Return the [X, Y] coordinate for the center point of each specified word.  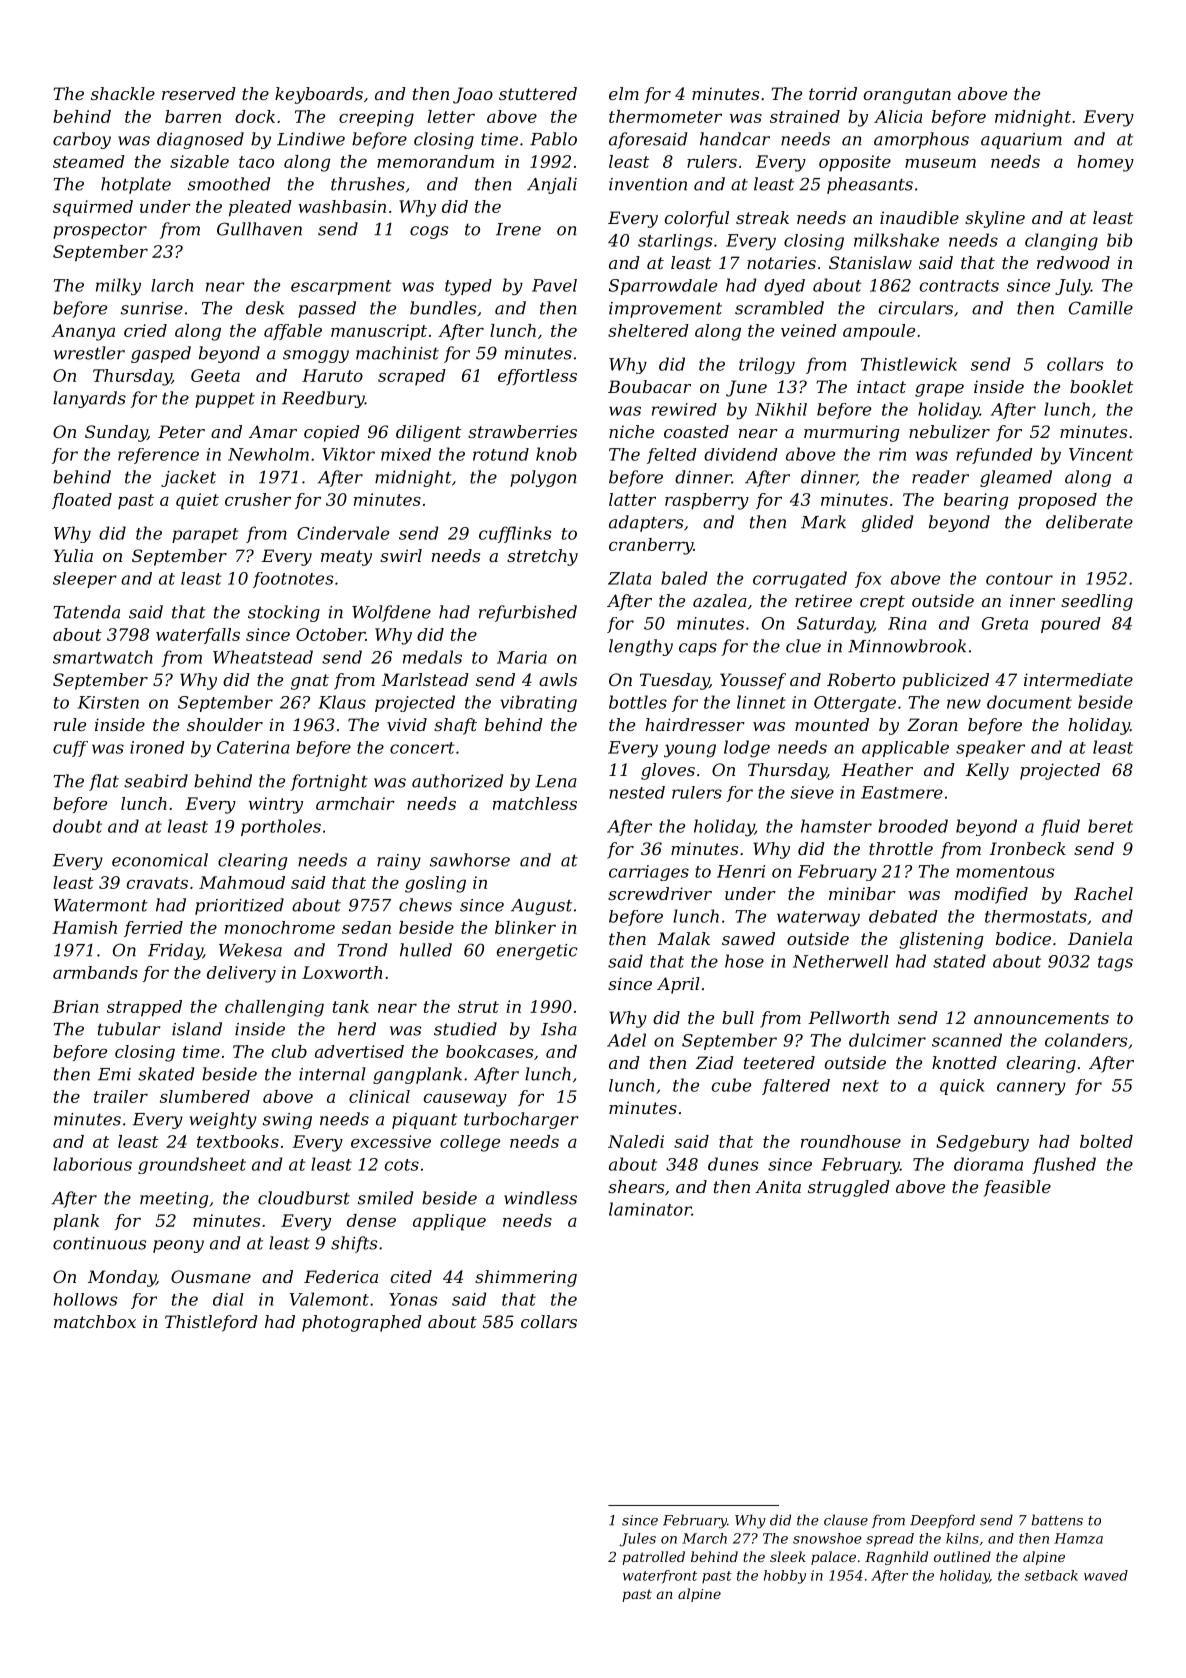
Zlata [629, 578]
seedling [1097, 602]
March [704, 1538]
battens [1057, 1520]
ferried [153, 929]
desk [265, 308]
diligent [428, 433]
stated [959, 961]
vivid [407, 724]
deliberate [1089, 522]
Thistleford [211, 1323]
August [541, 907]
